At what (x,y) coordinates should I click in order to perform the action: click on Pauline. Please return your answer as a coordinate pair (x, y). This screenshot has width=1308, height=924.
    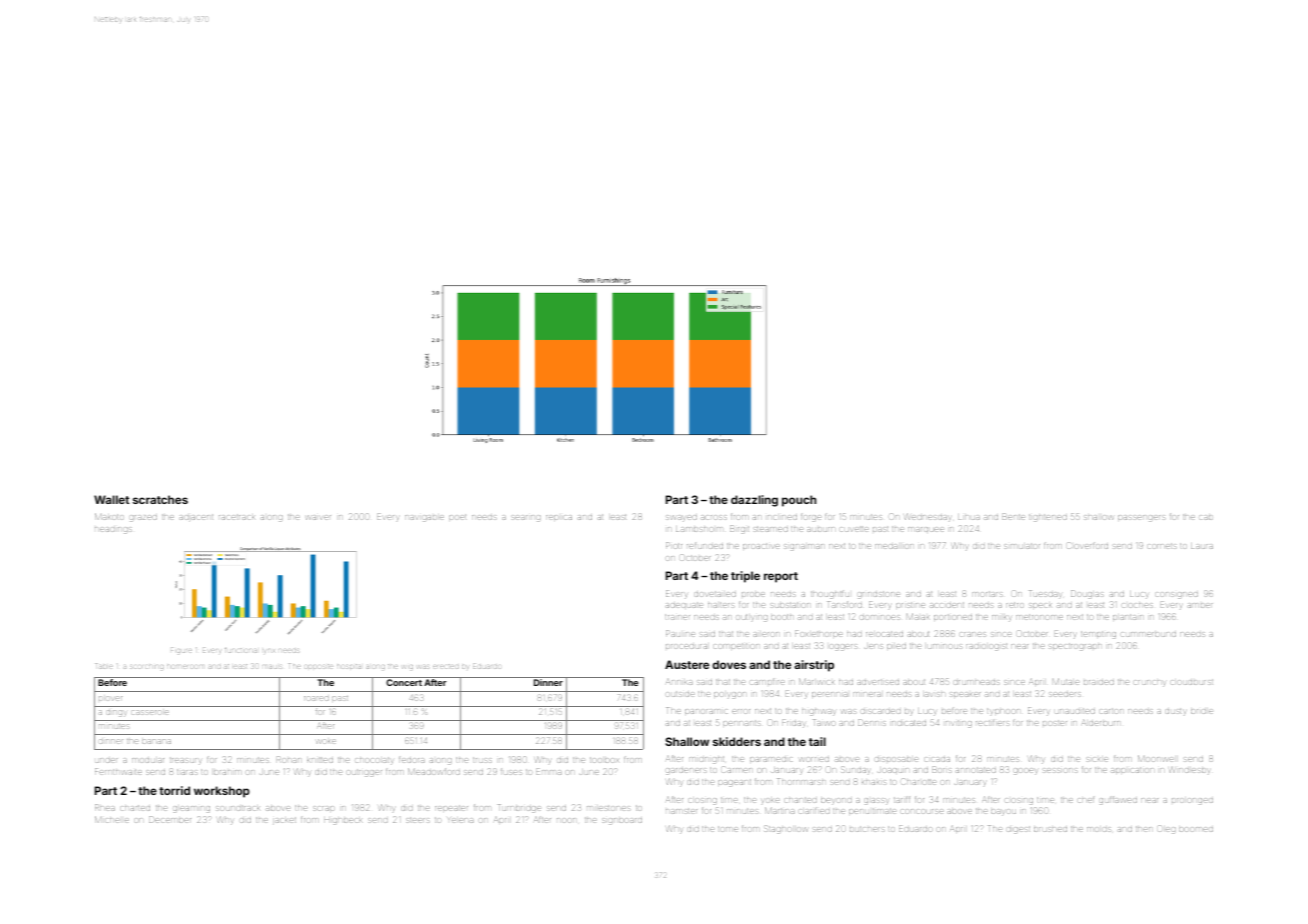
    Looking at the image, I should click on (680, 633).
